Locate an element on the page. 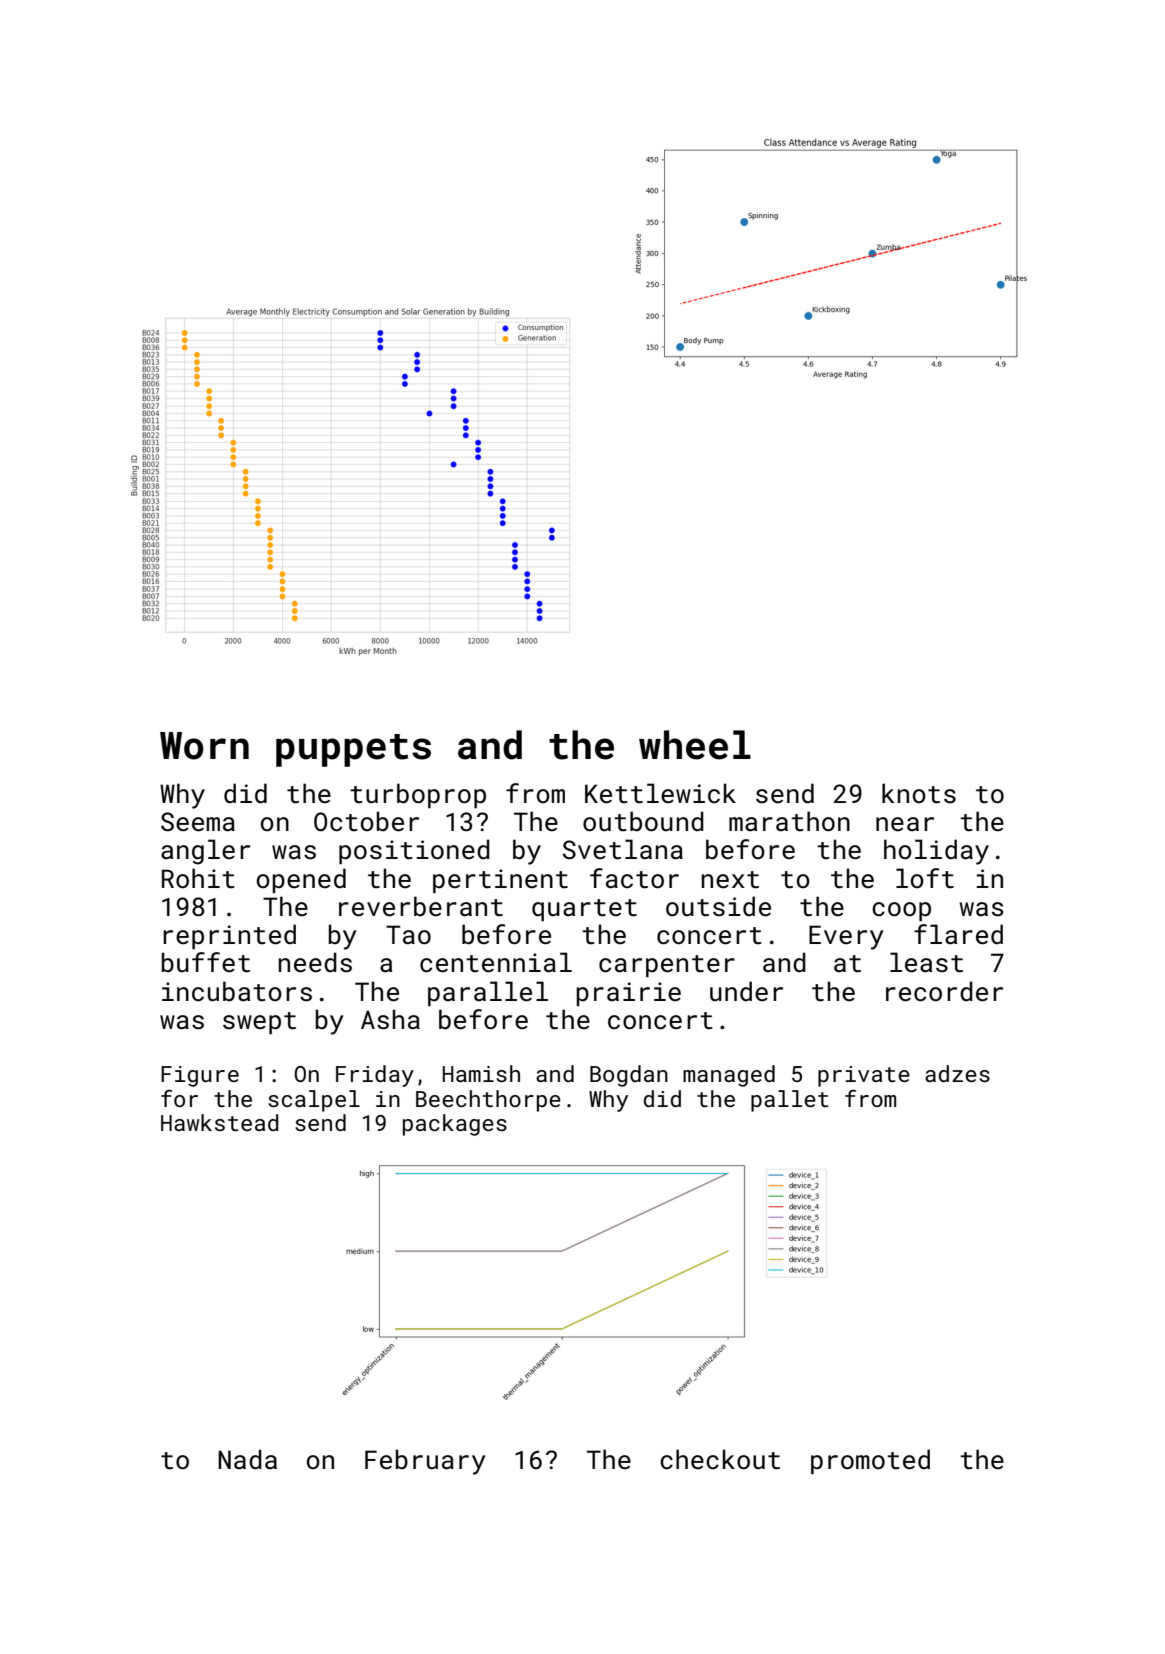 The height and width of the page is (1654, 1165). packages is located at coordinates (455, 1125).
